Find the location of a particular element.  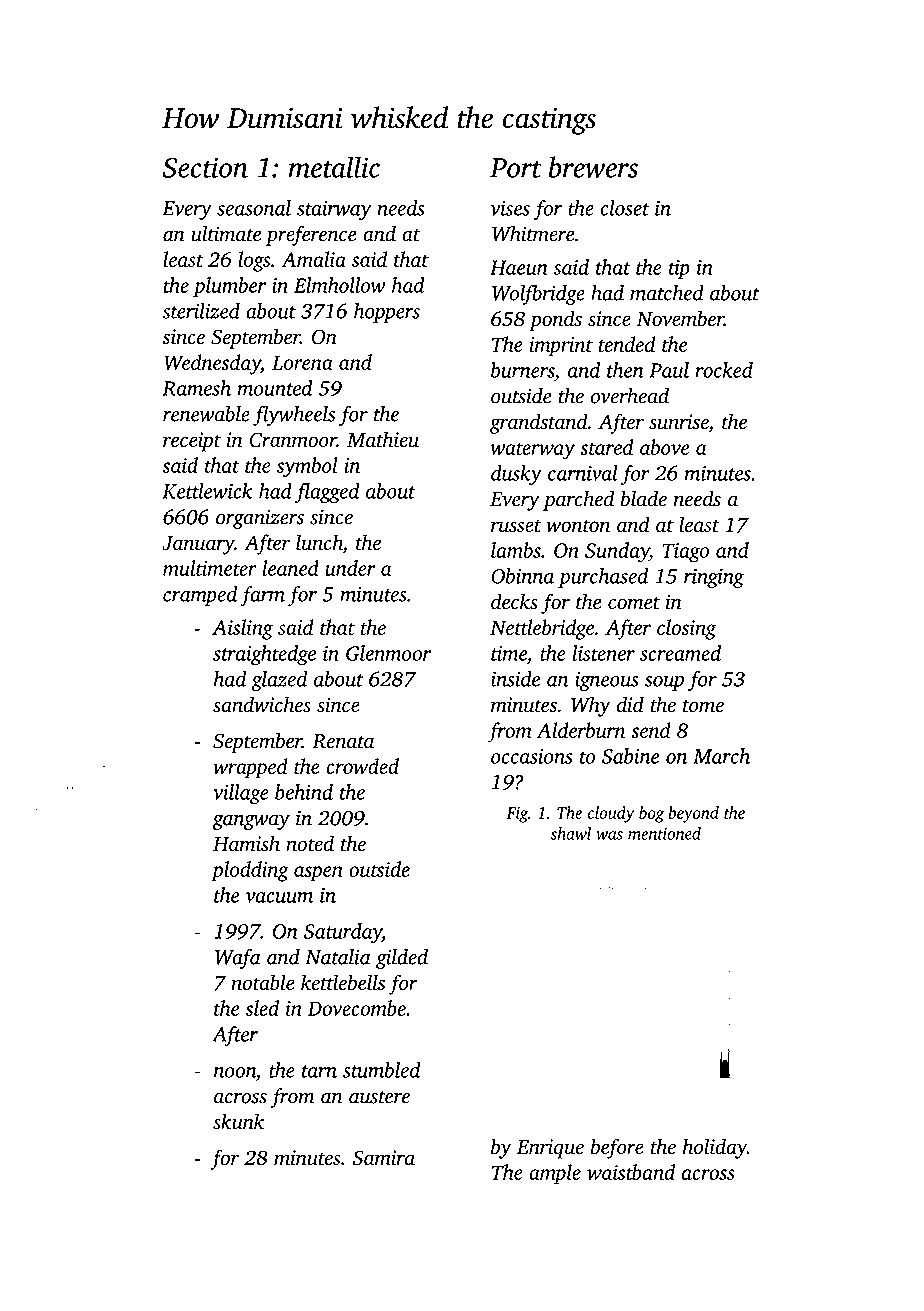

sandwiches is located at coordinates (262, 704).
